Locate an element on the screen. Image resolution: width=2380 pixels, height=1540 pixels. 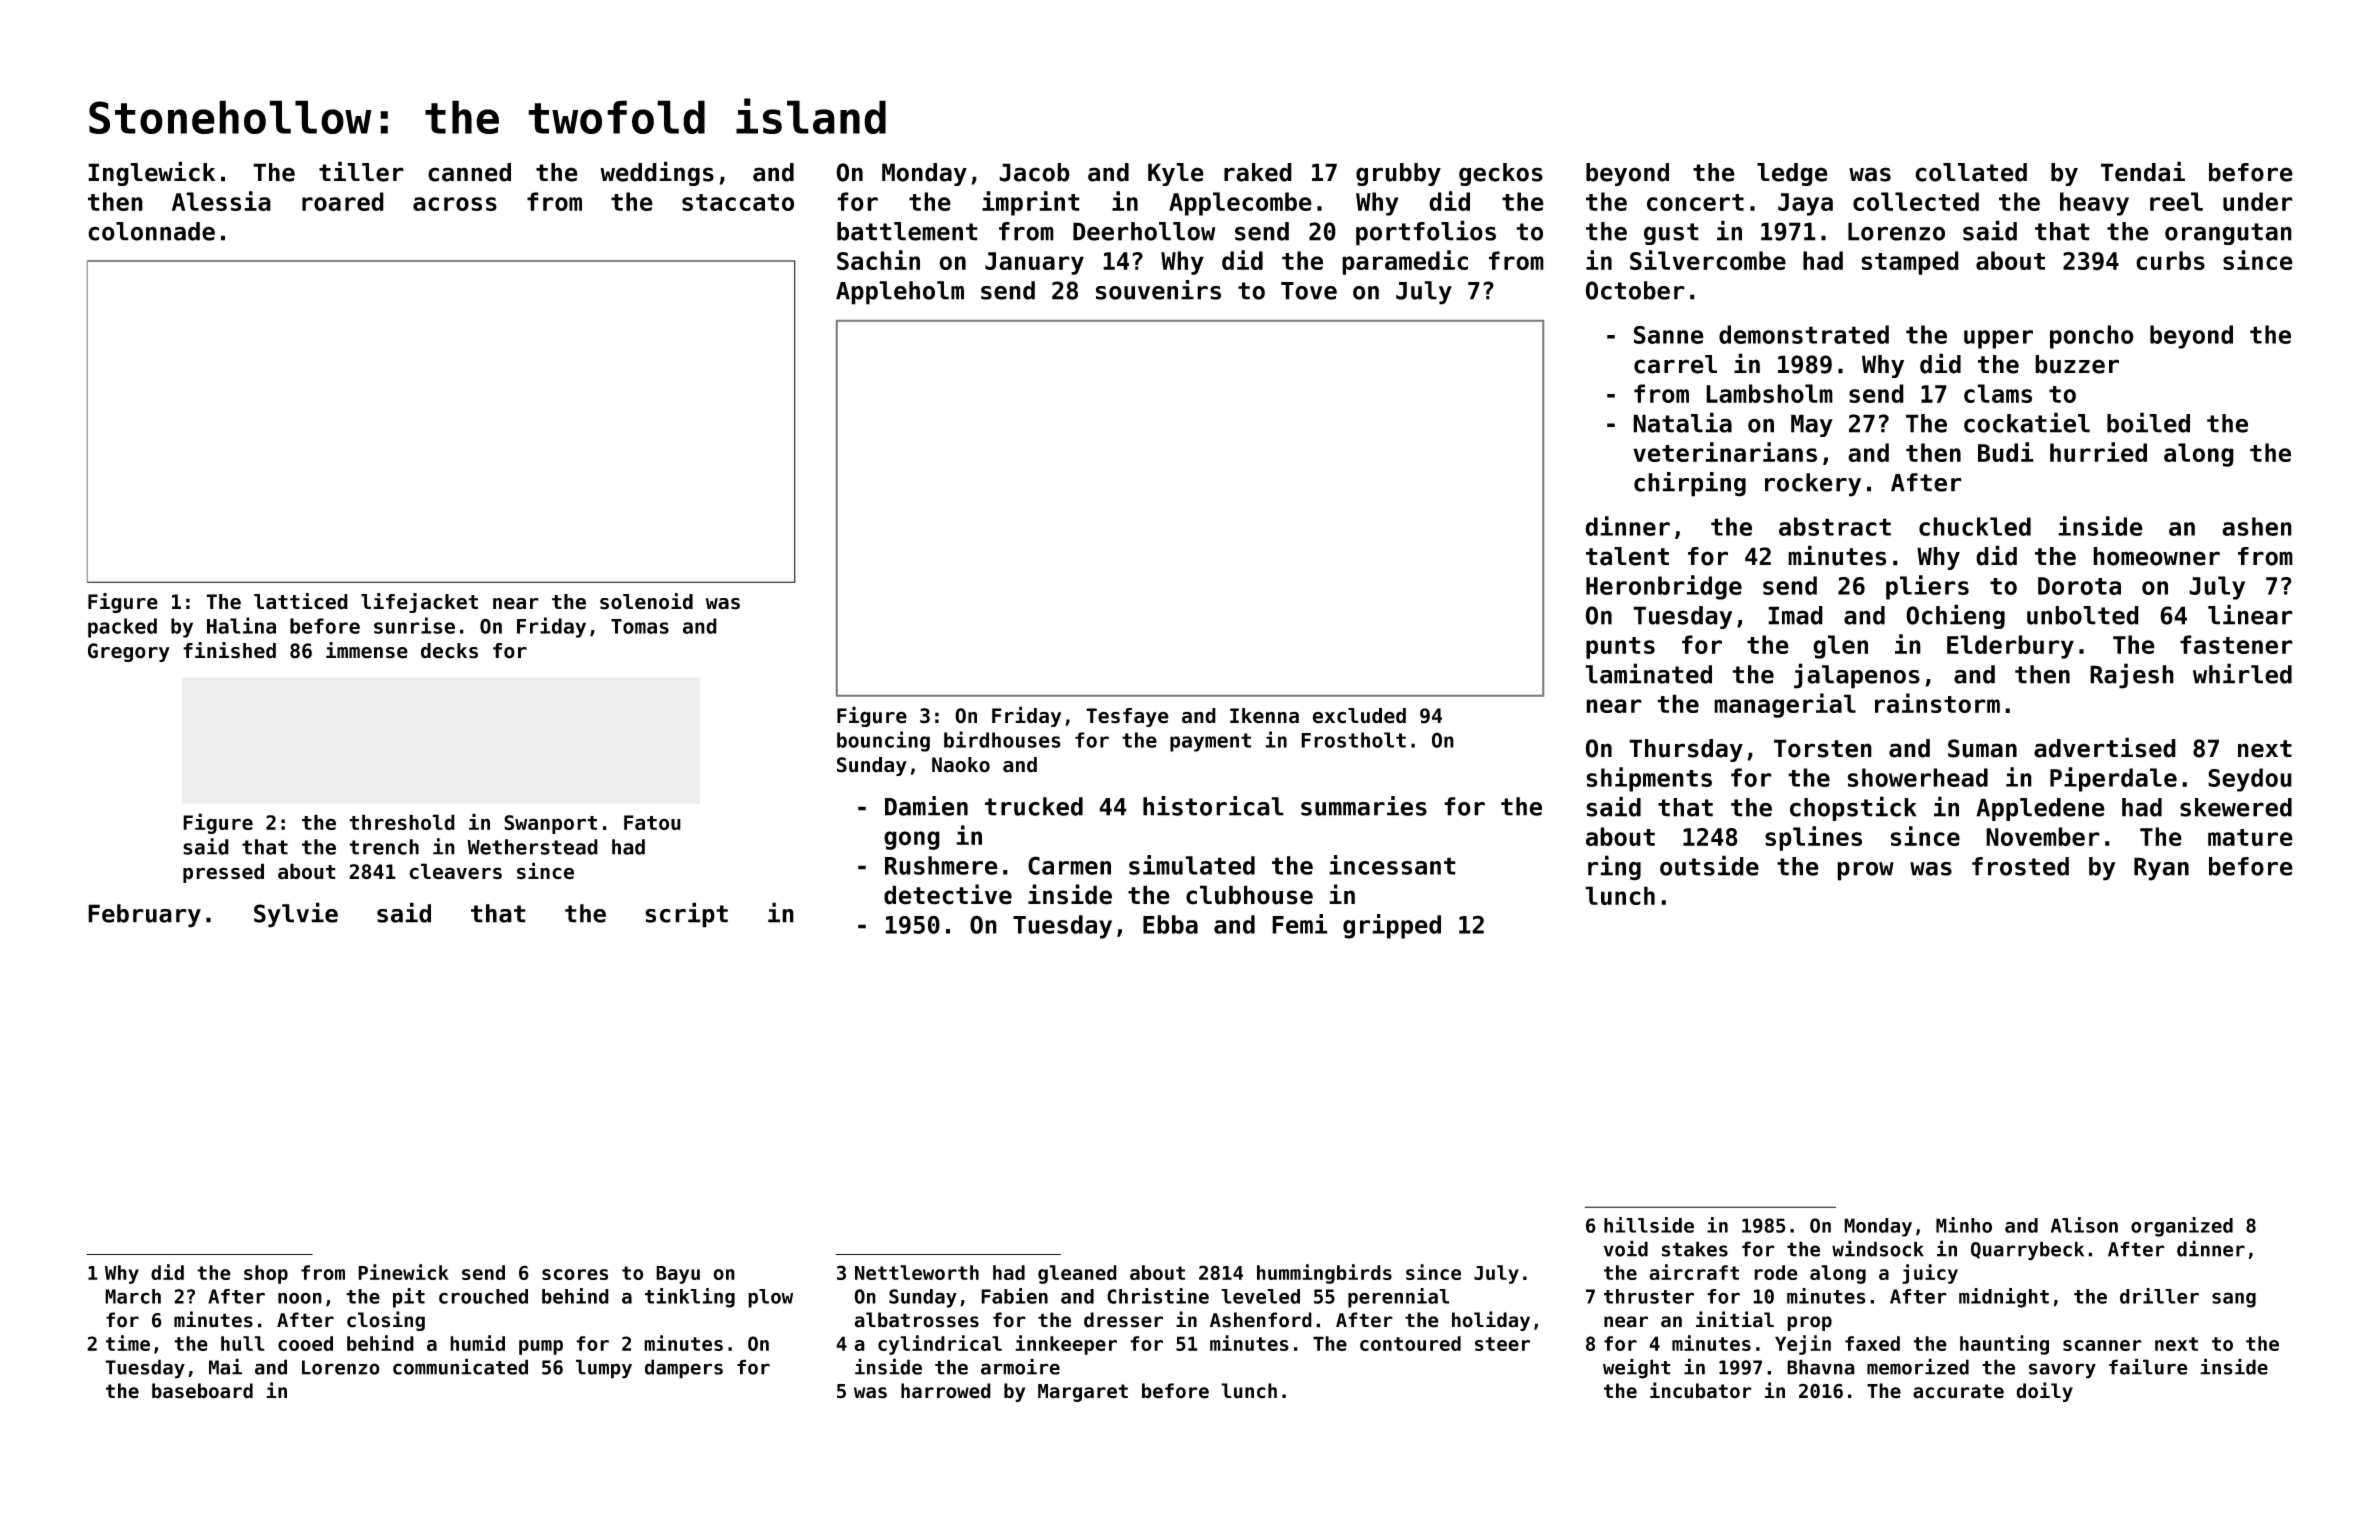
void is located at coordinates (1626, 1248).
